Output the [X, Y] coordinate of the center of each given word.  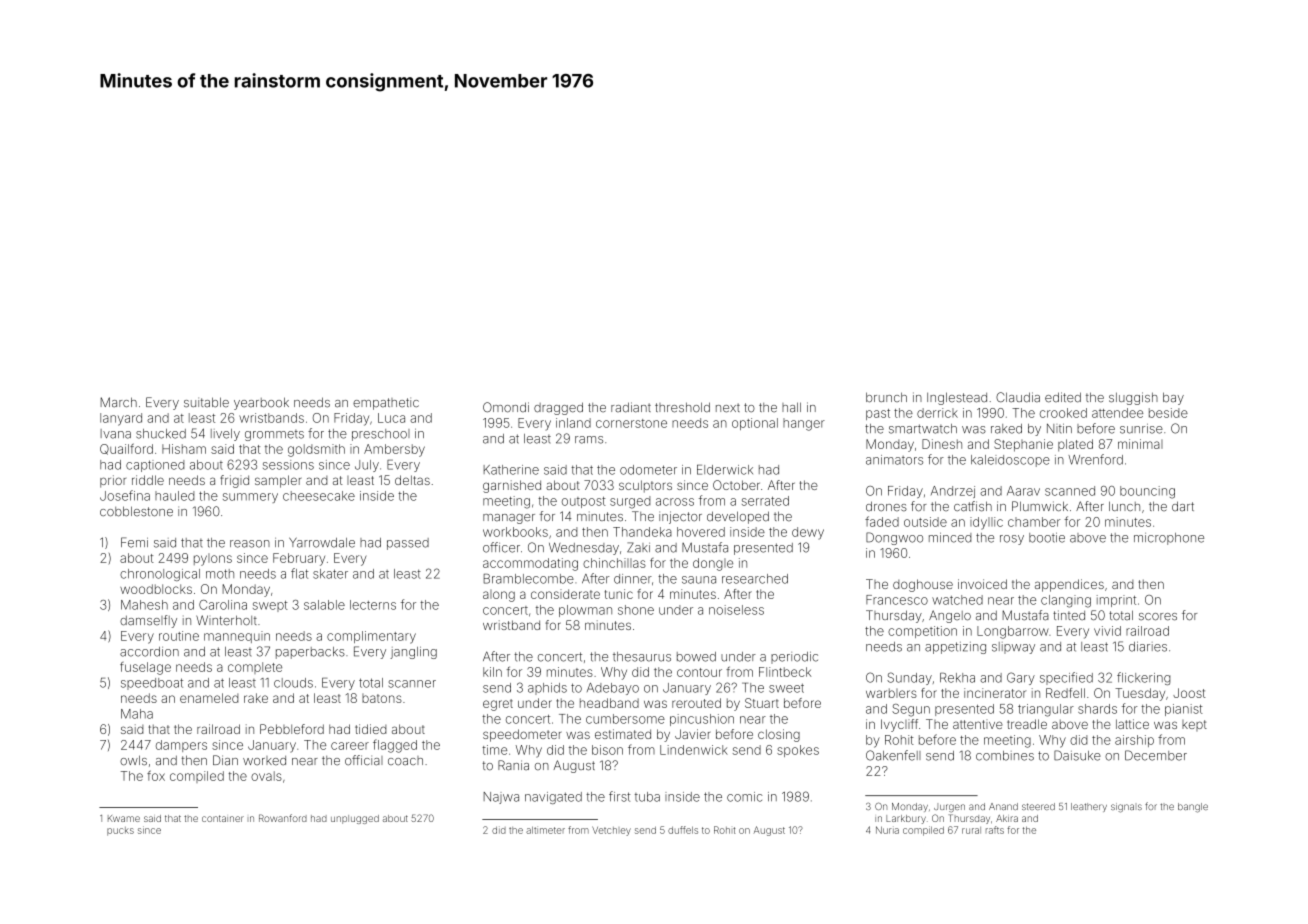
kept [1194, 725]
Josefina [125, 495]
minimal [1140, 444]
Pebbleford [292, 729]
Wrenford [1095, 459]
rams [589, 440]
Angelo [950, 616]
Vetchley [611, 831]
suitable [206, 402]
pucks [120, 831]
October [736, 485]
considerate [565, 594]
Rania [513, 765]
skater [330, 574]
